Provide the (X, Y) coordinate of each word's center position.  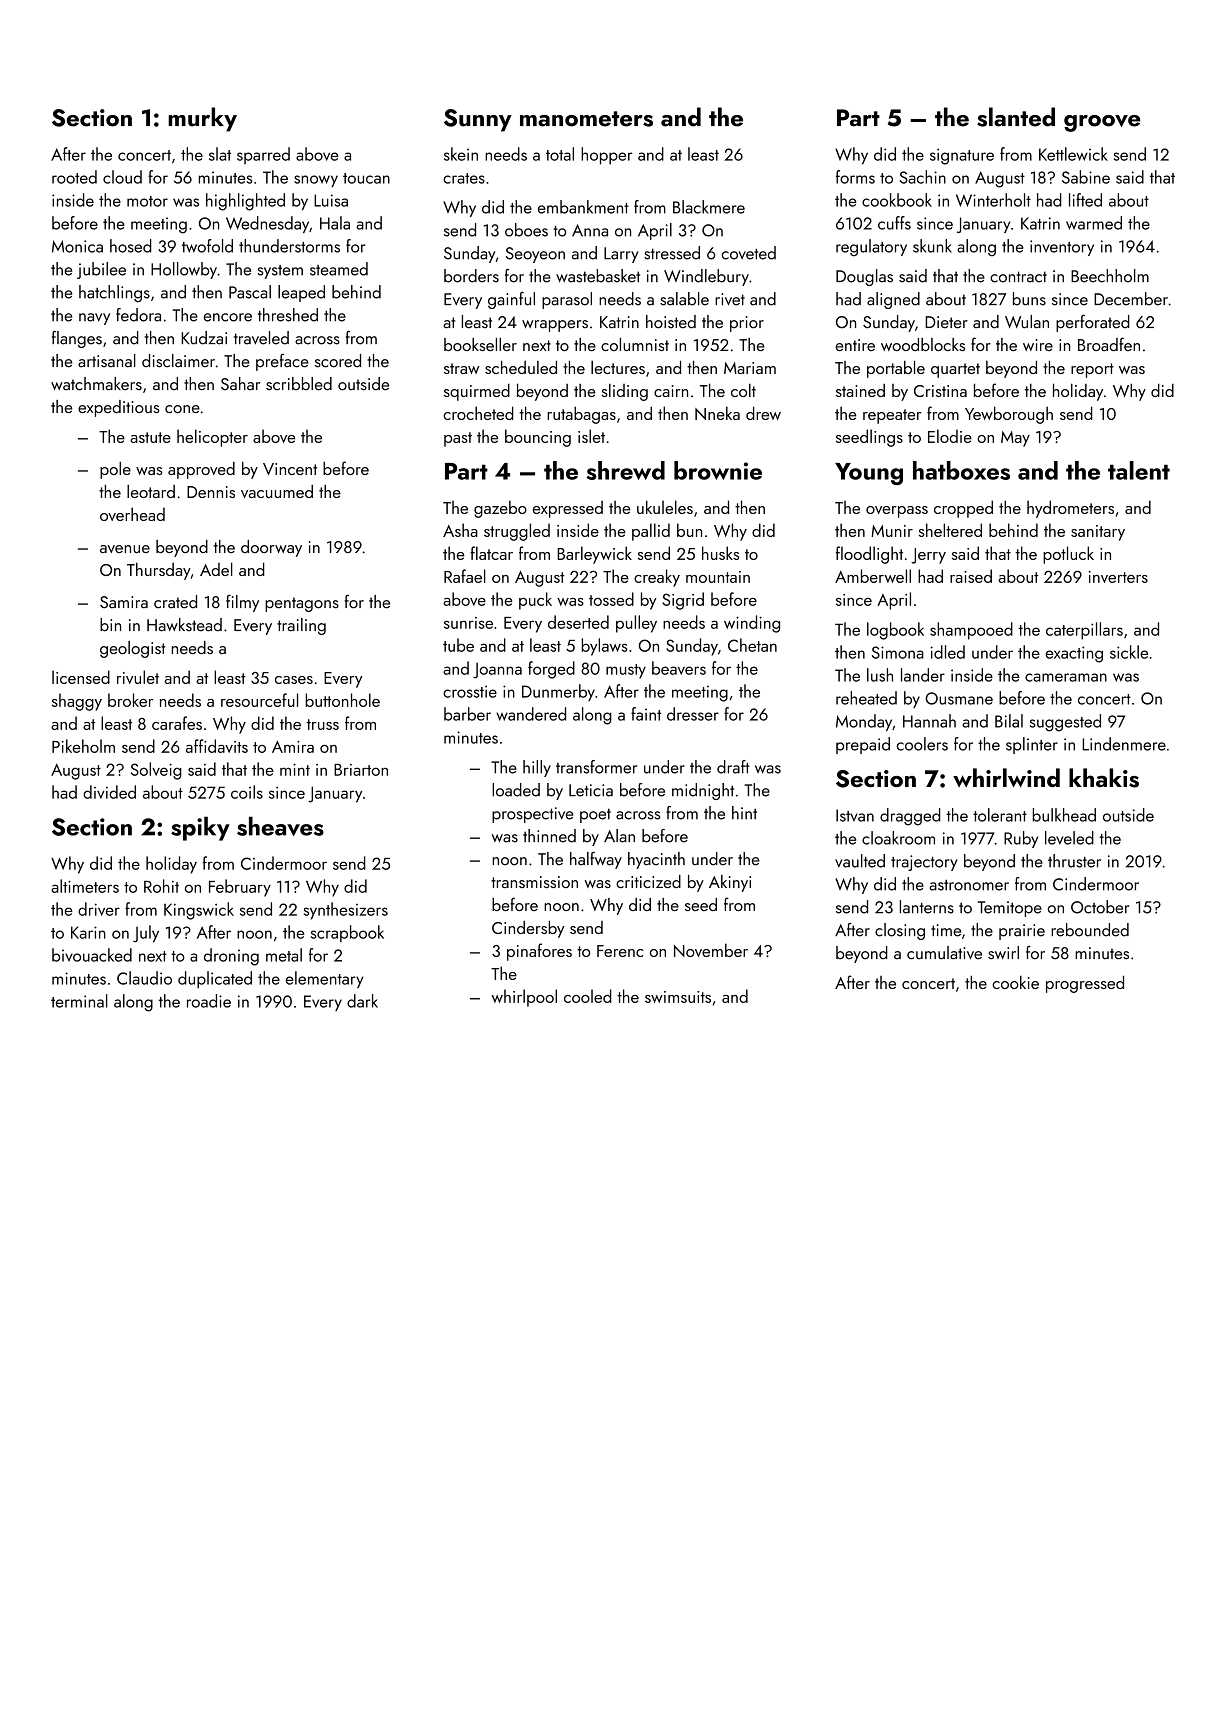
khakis (1104, 778)
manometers (586, 119)
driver (99, 909)
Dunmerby (558, 692)
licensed (81, 677)
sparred (263, 155)
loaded (516, 790)
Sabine (1086, 177)
